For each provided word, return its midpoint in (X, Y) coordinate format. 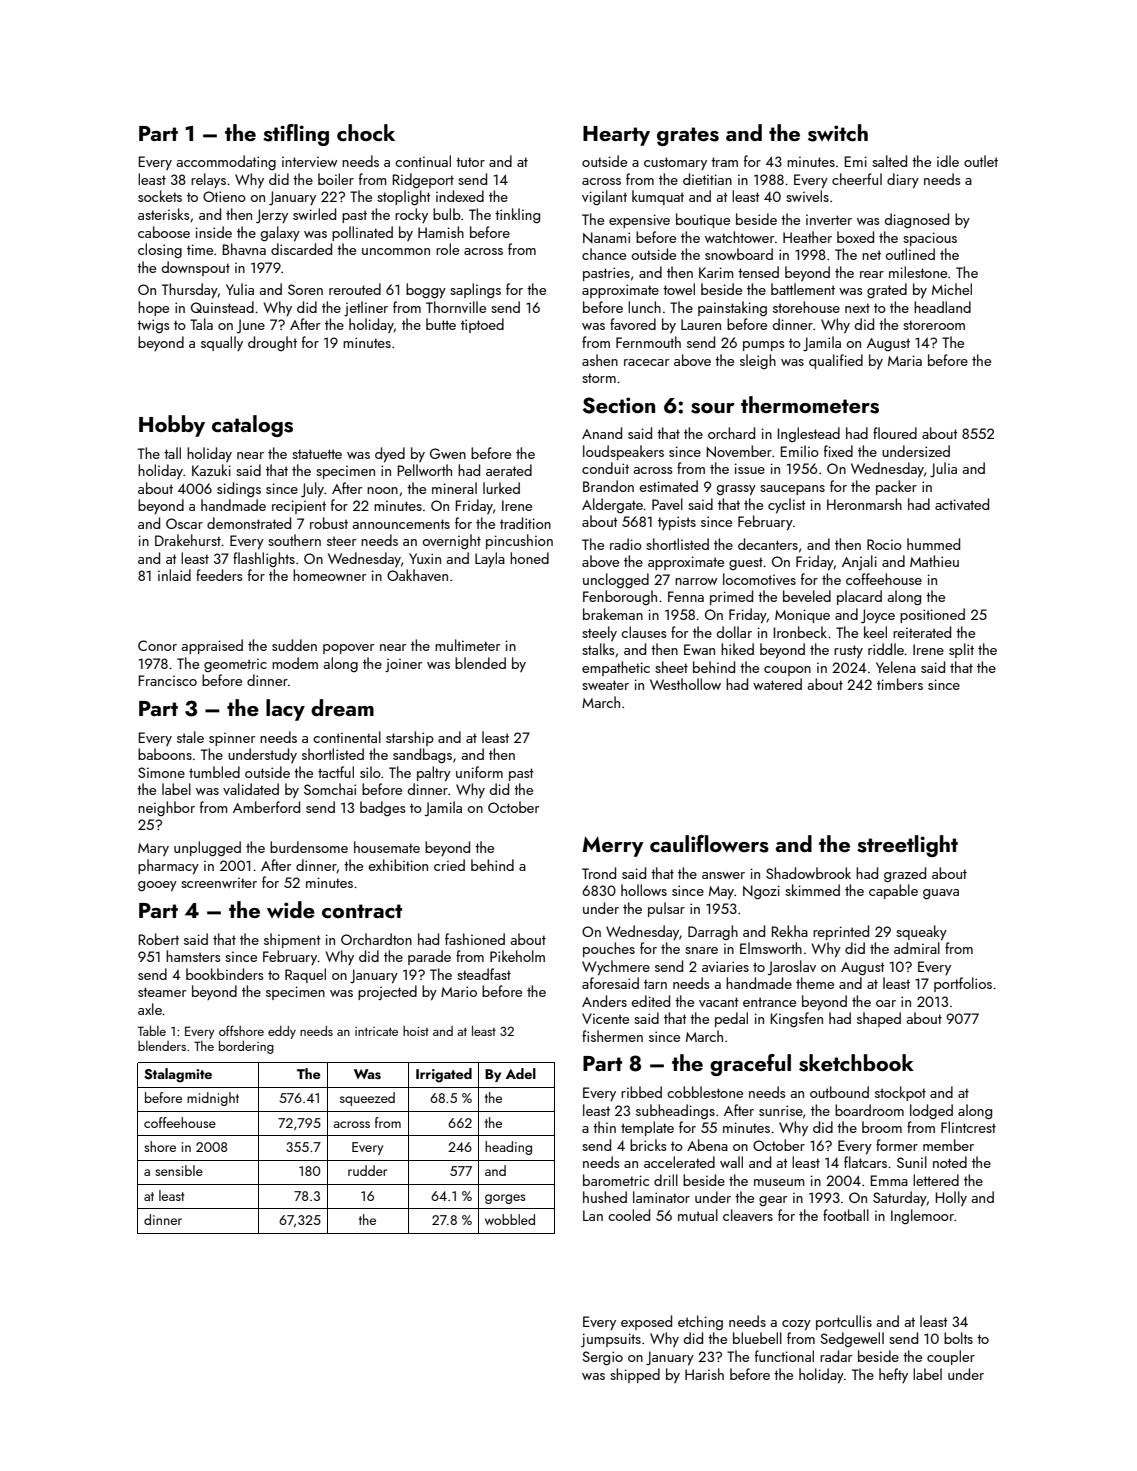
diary (903, 180)
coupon (787, 671)
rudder (367, 1170)
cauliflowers (709, 844)
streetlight (907, 846)
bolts (958, 1338)
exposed (646, 1322)
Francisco (168, 680)
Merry (613, 846)
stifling (296, 135)
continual (423, 161)
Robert (159, 939)
